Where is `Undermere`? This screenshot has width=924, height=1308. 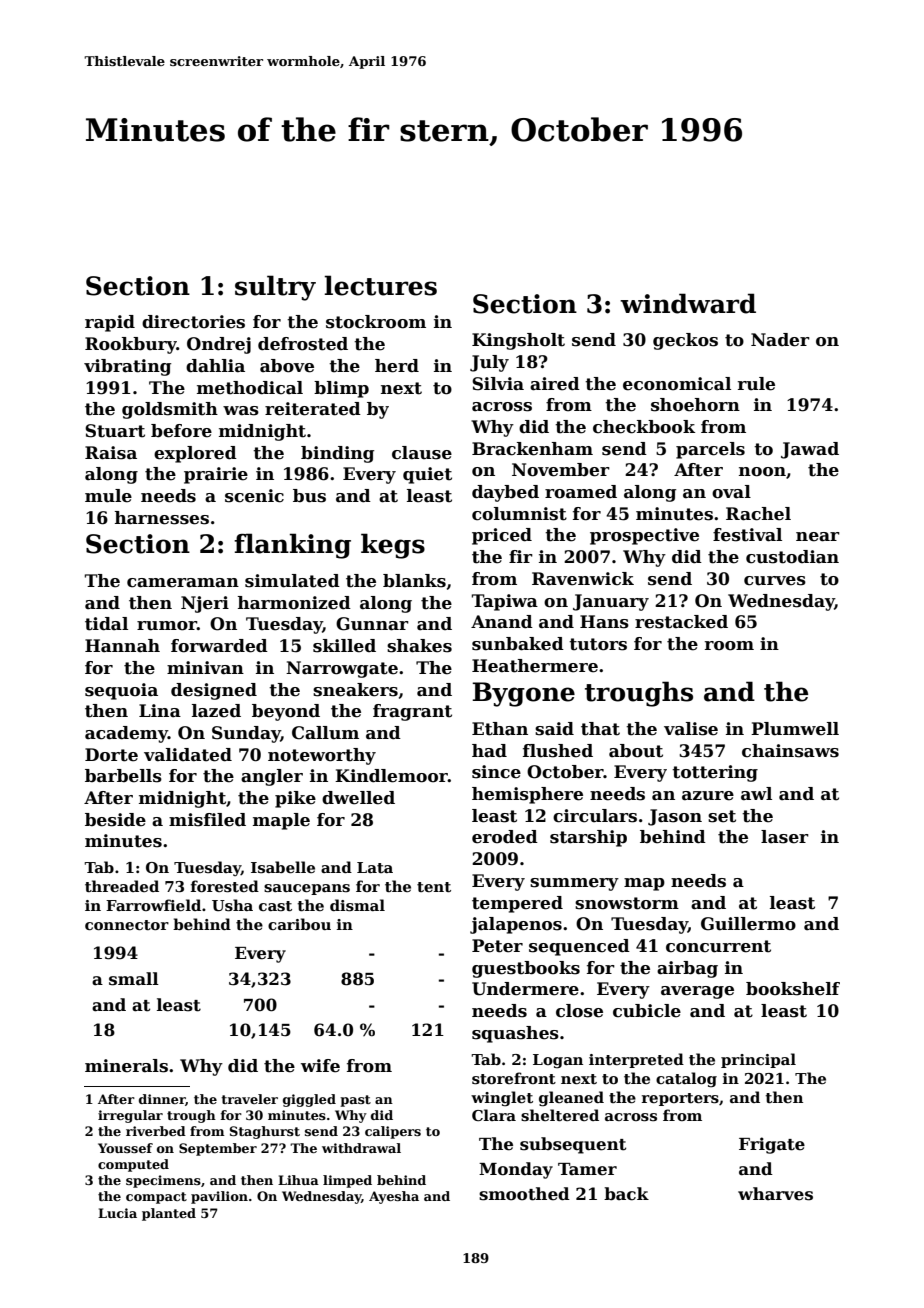
Undermere is located at coordinates (525, 989).
